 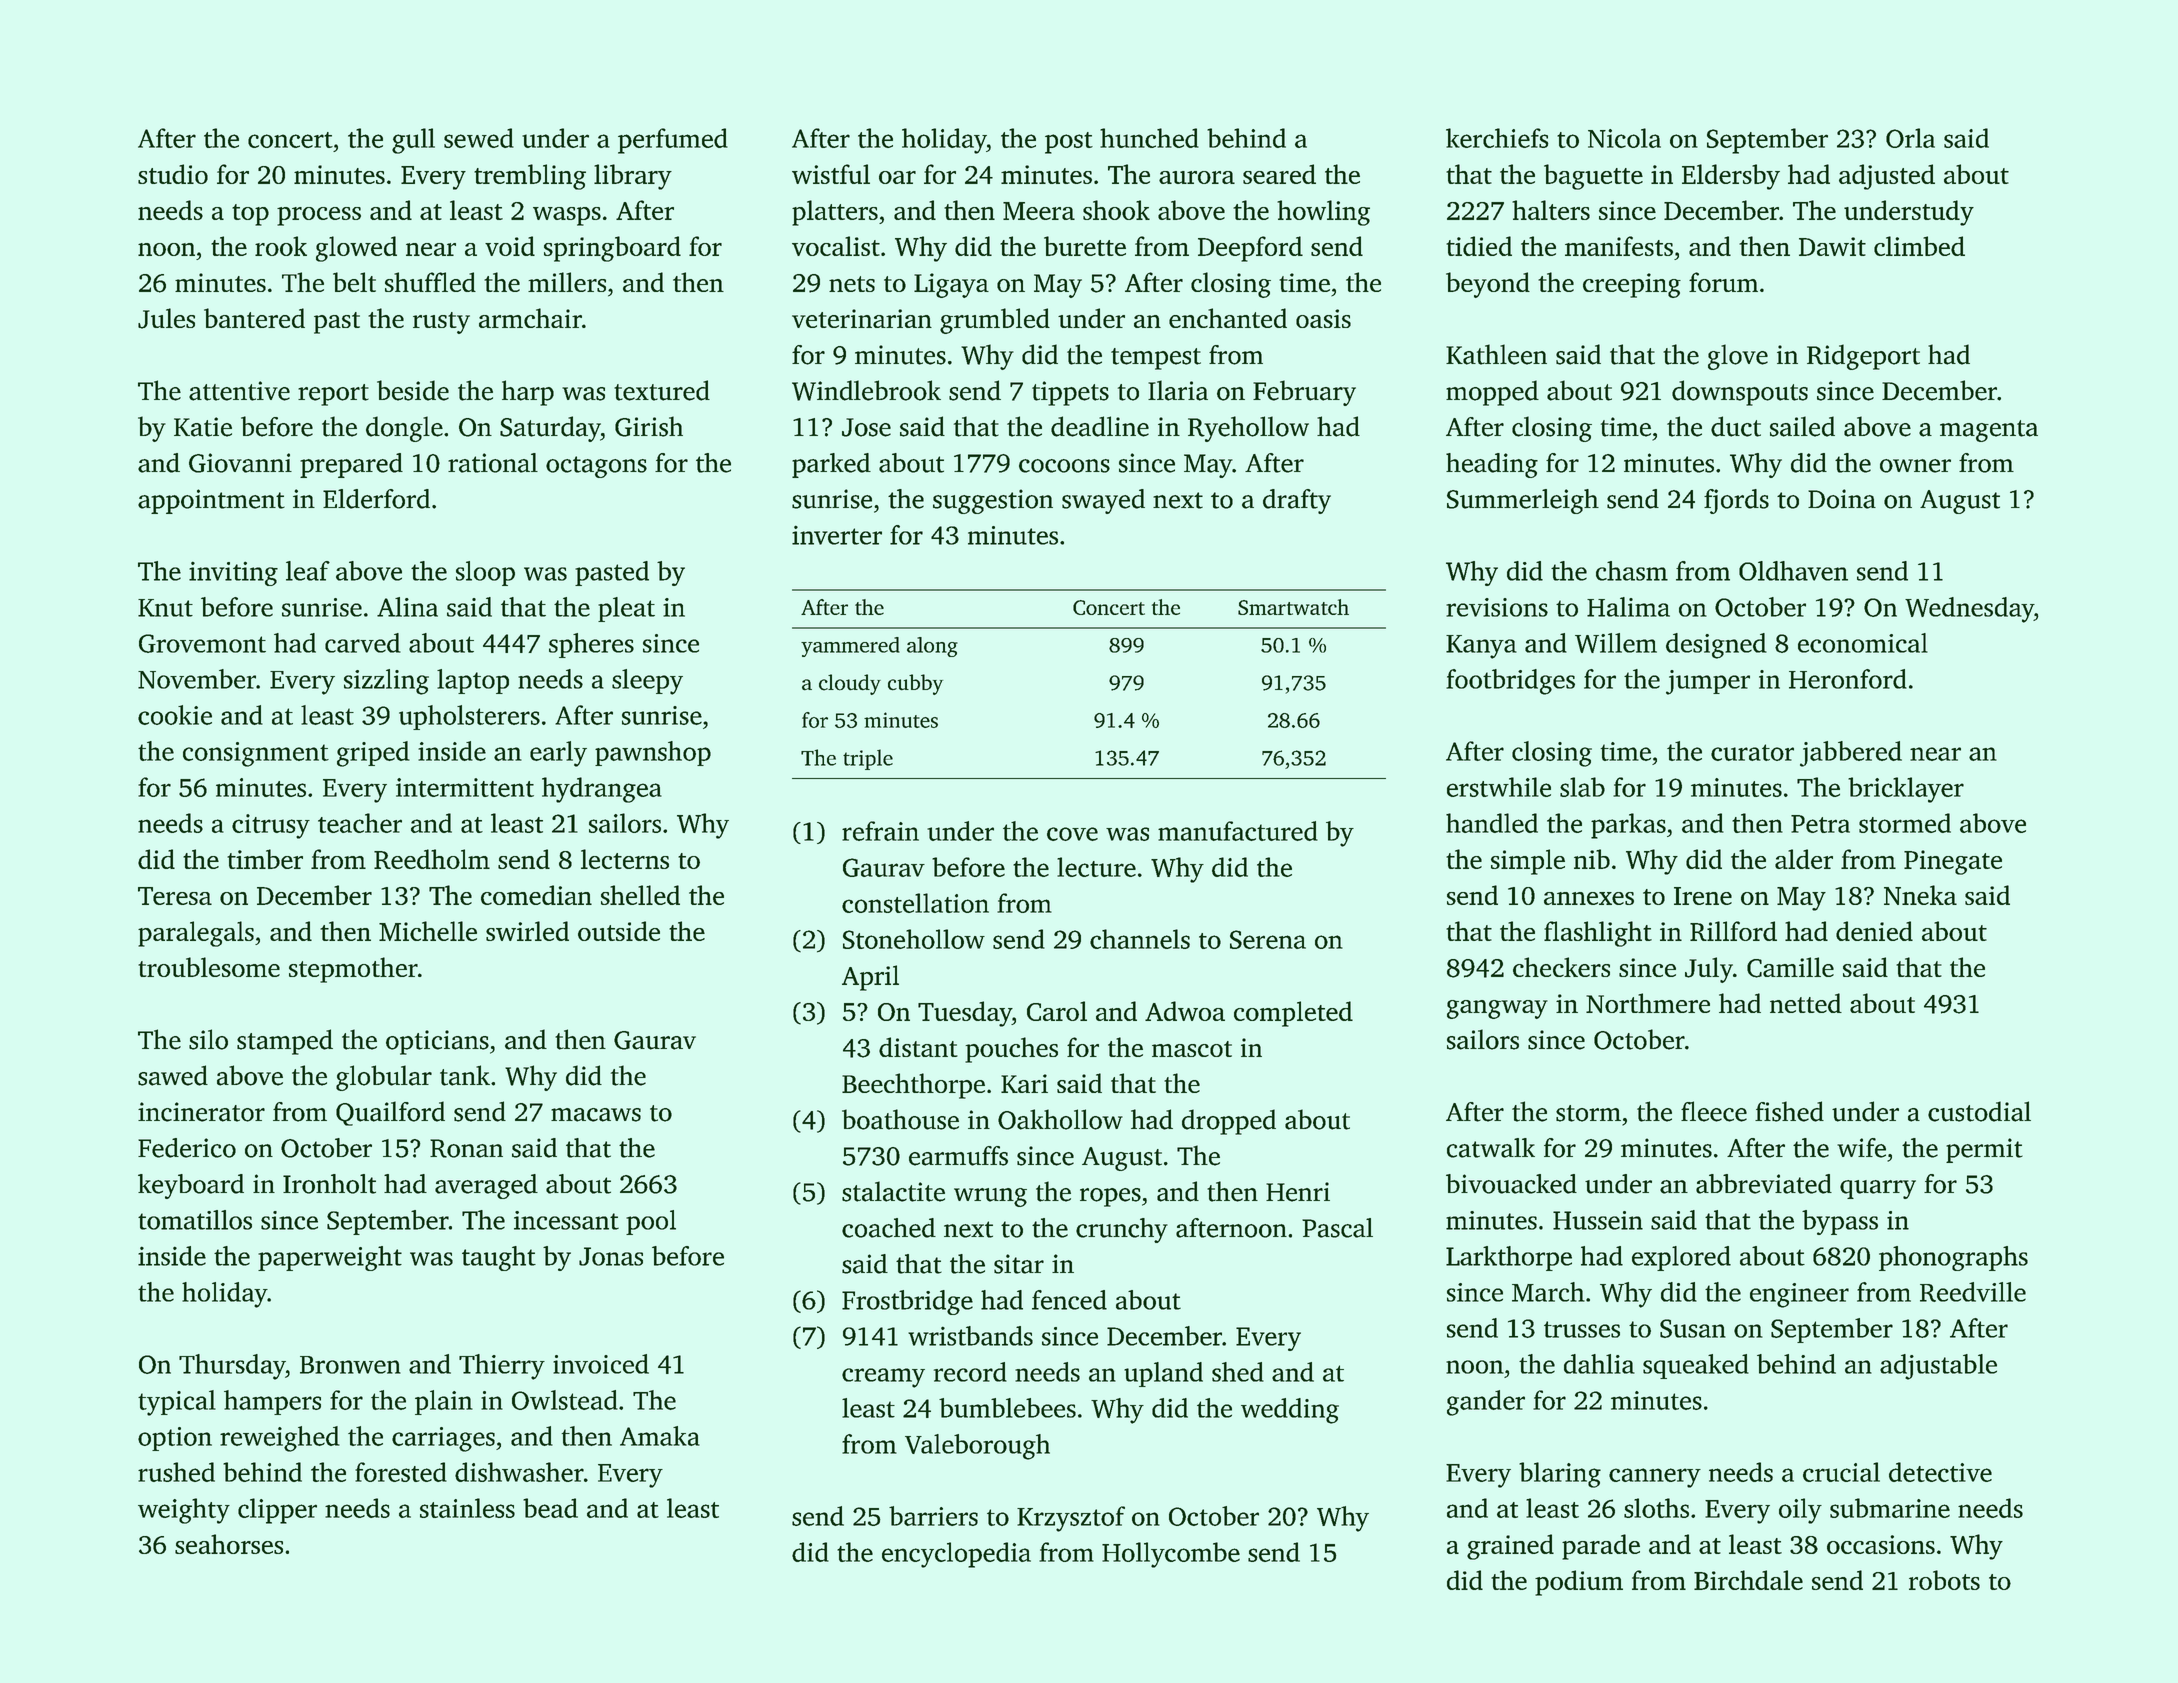 What do you see at coordinates (350, 1365) in the document?
I see `Bronwen` at bounding box center [350, 1365].
